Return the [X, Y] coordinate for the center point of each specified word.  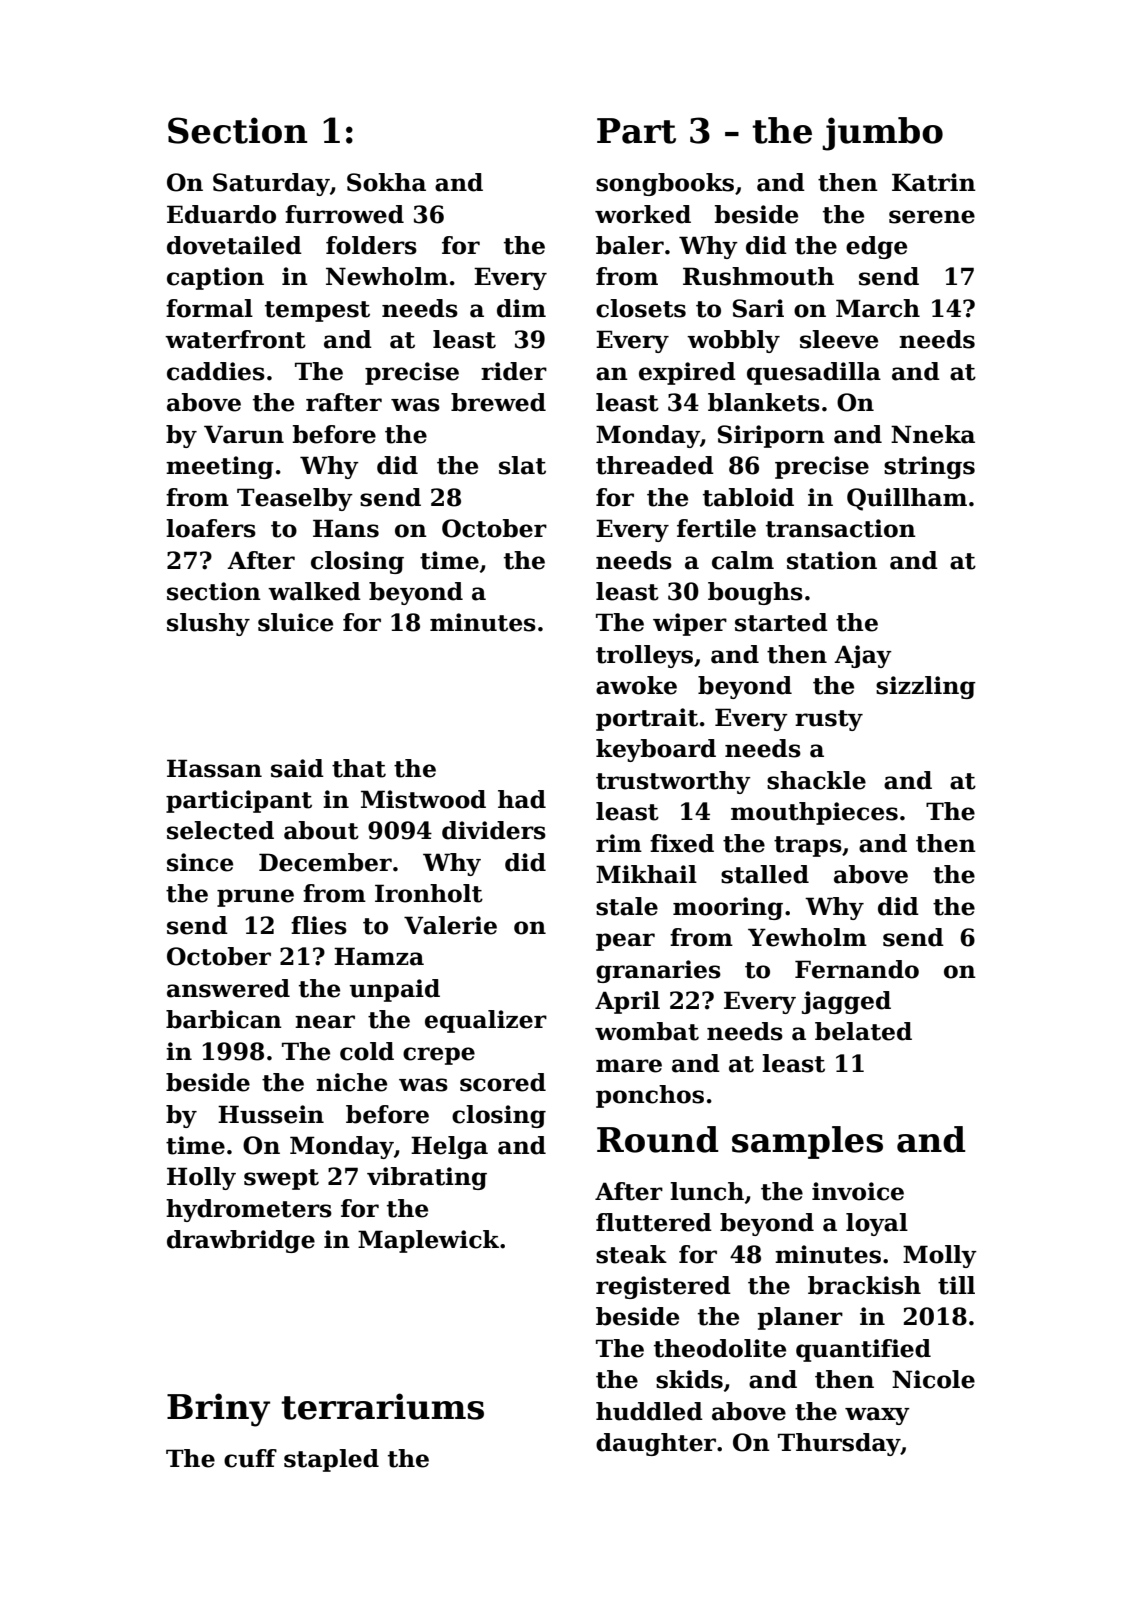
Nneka [933, 434]
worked [643, 214]
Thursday [839, 1444]
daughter [656, 1444]
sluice [295, 622]
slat [522, 465]
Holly [201, 1178]
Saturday [271, 184]
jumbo [882, 134]
